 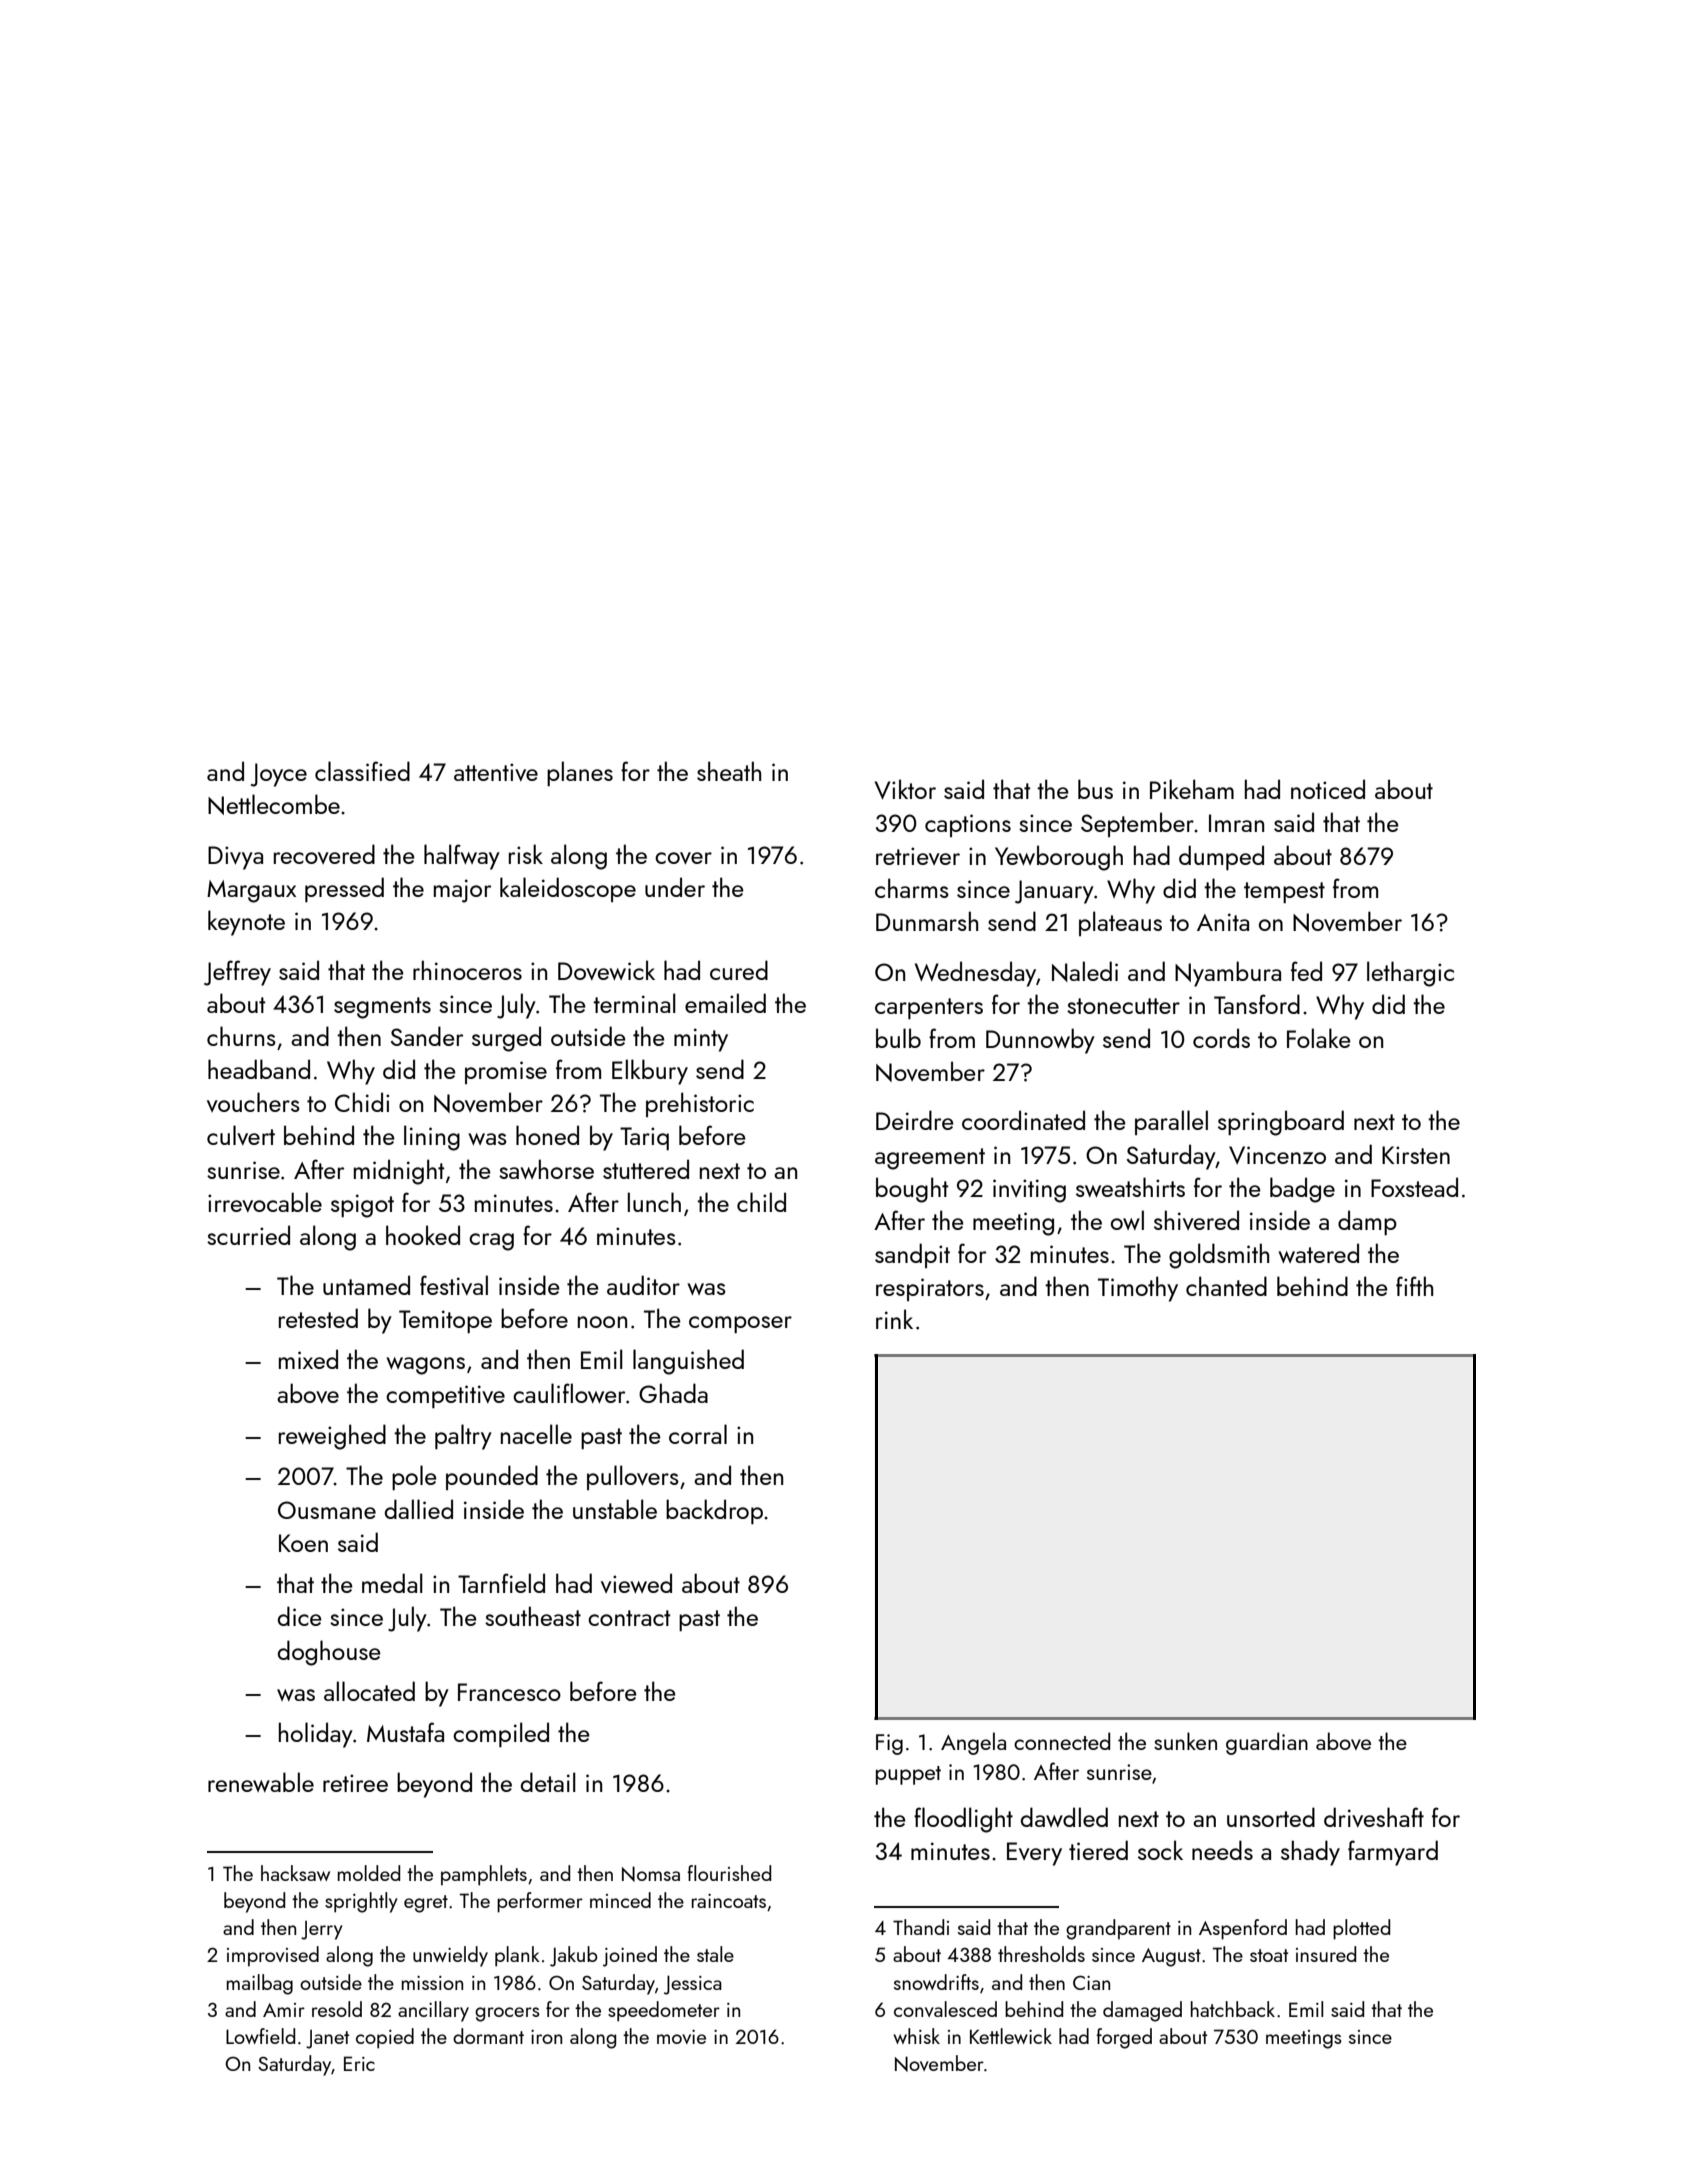 I want to click on rhinoceros, so click(x=467, y=970).
